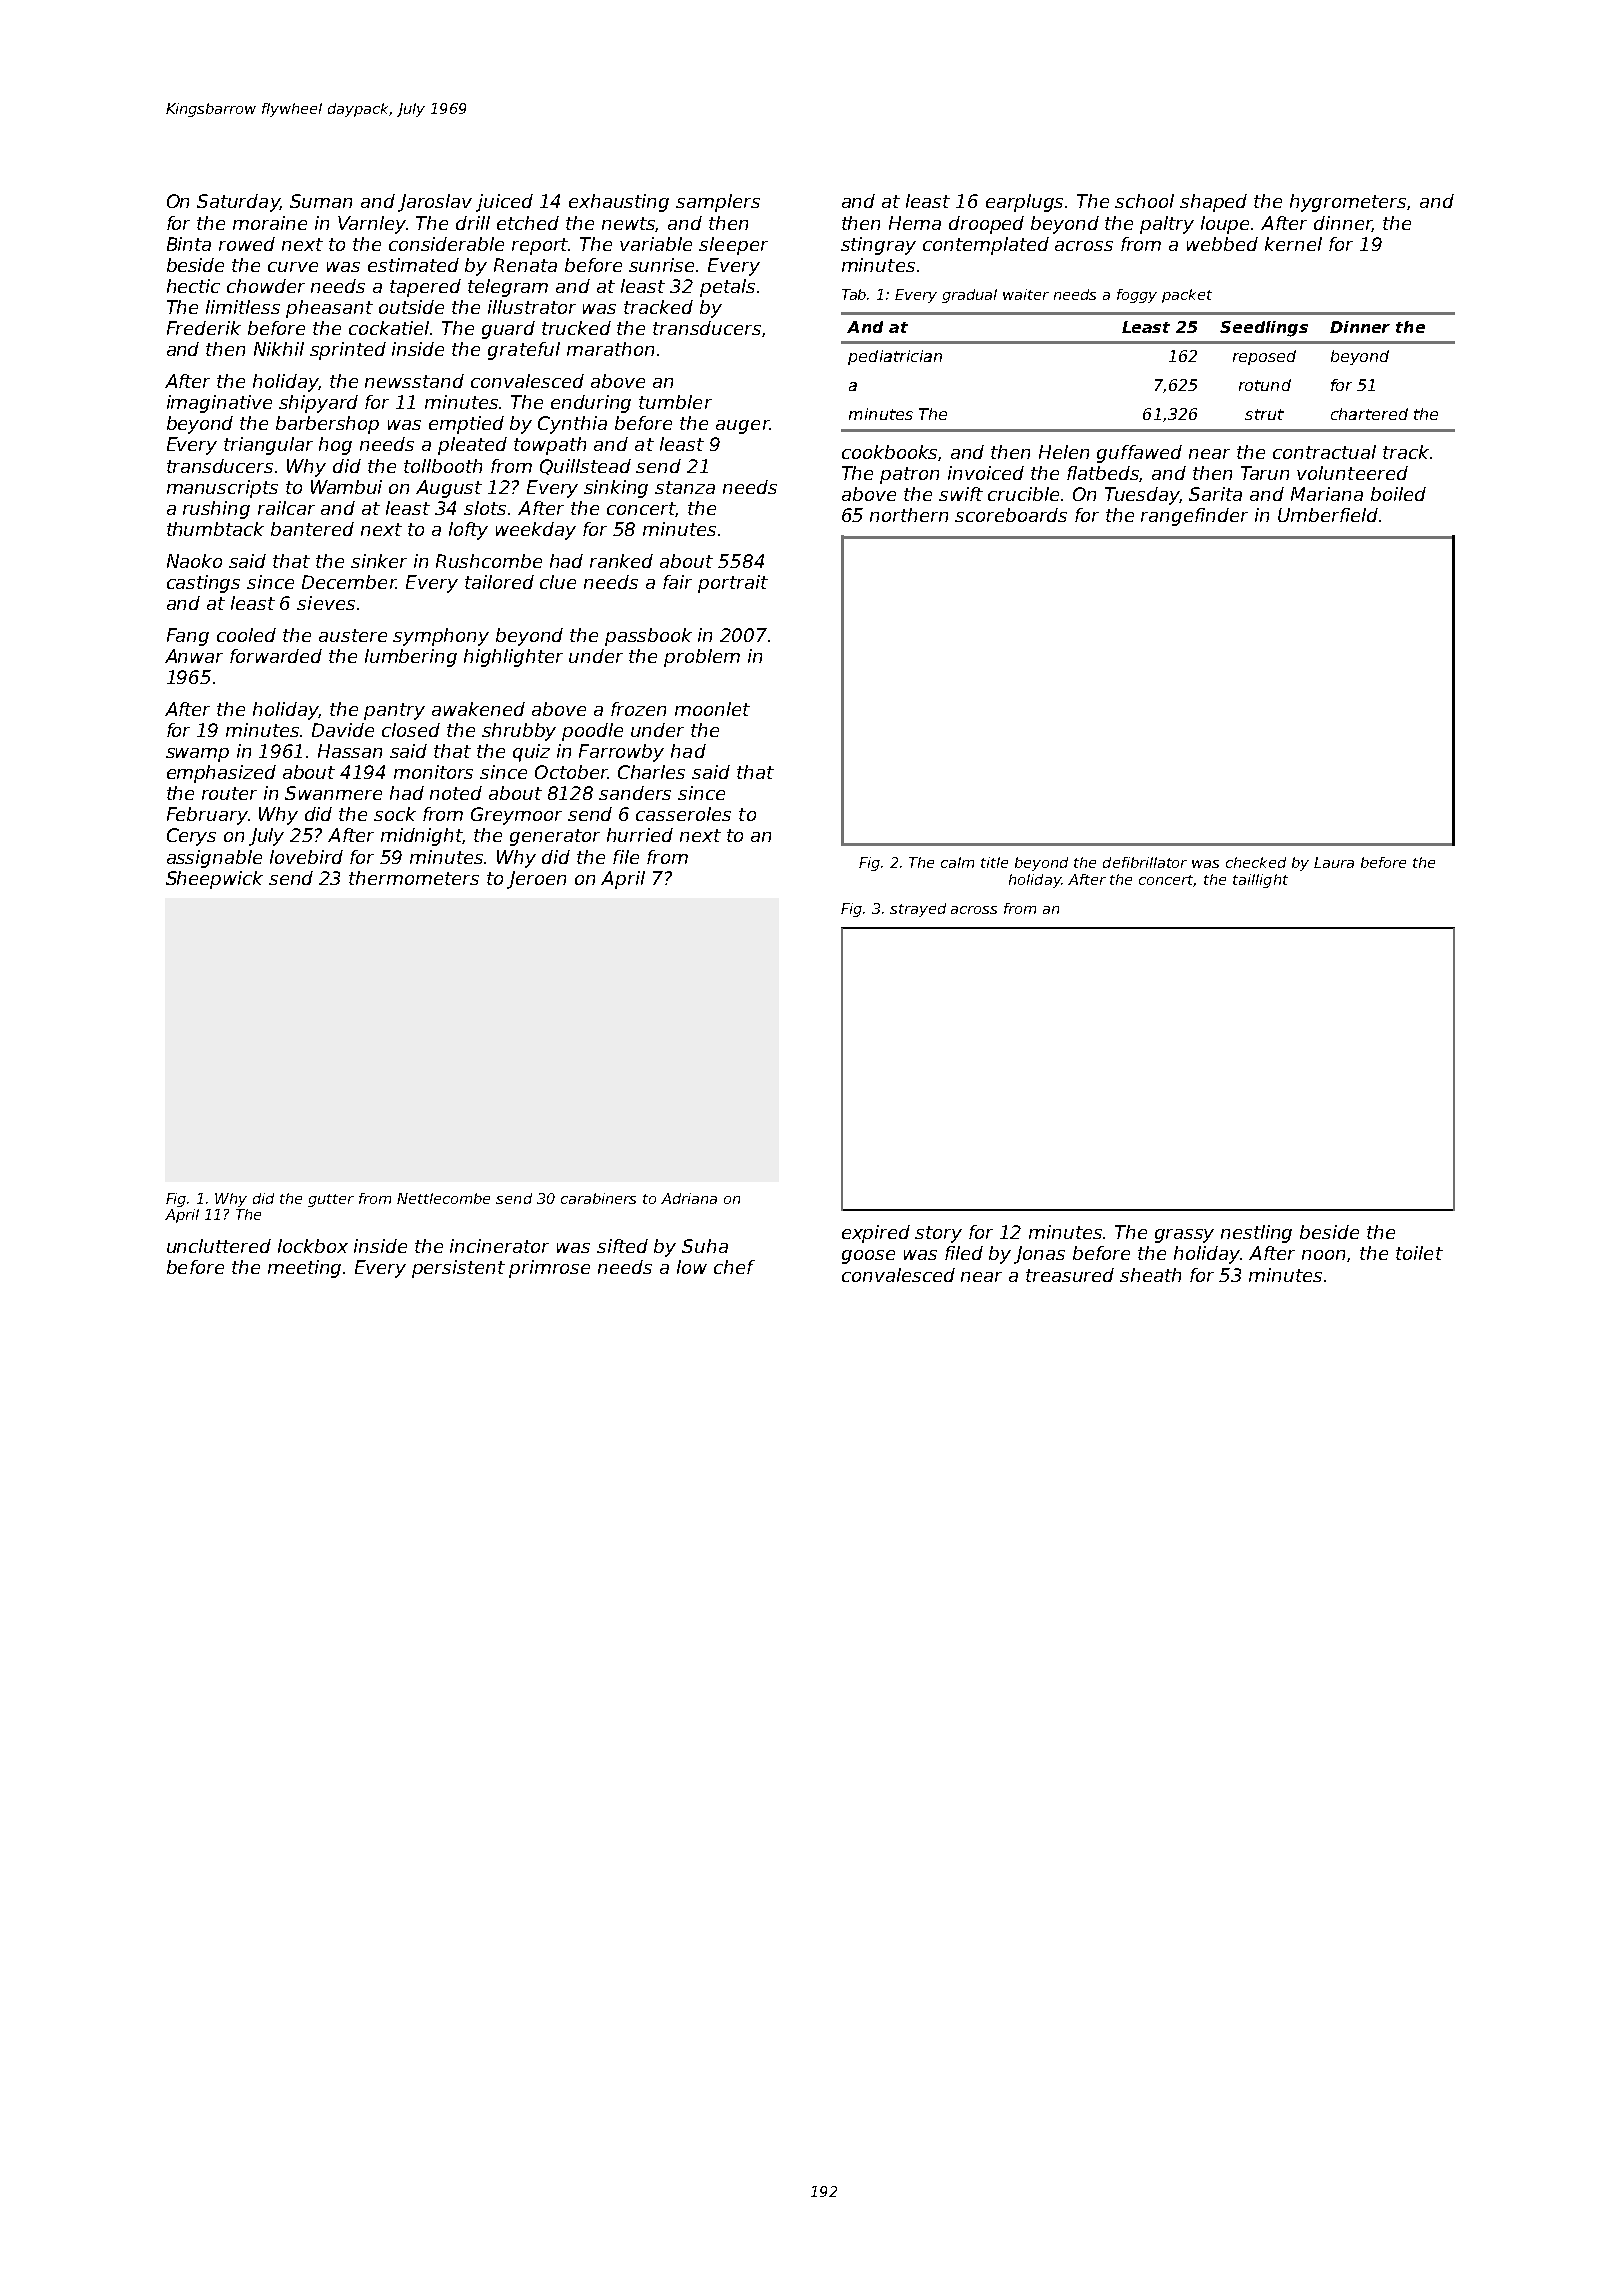 This screenshot has width=1620, height=2292. What do you see at coordinates (304, 1269) in the screenshot?
I see `meeting` at bounding box center [304, 1269].
